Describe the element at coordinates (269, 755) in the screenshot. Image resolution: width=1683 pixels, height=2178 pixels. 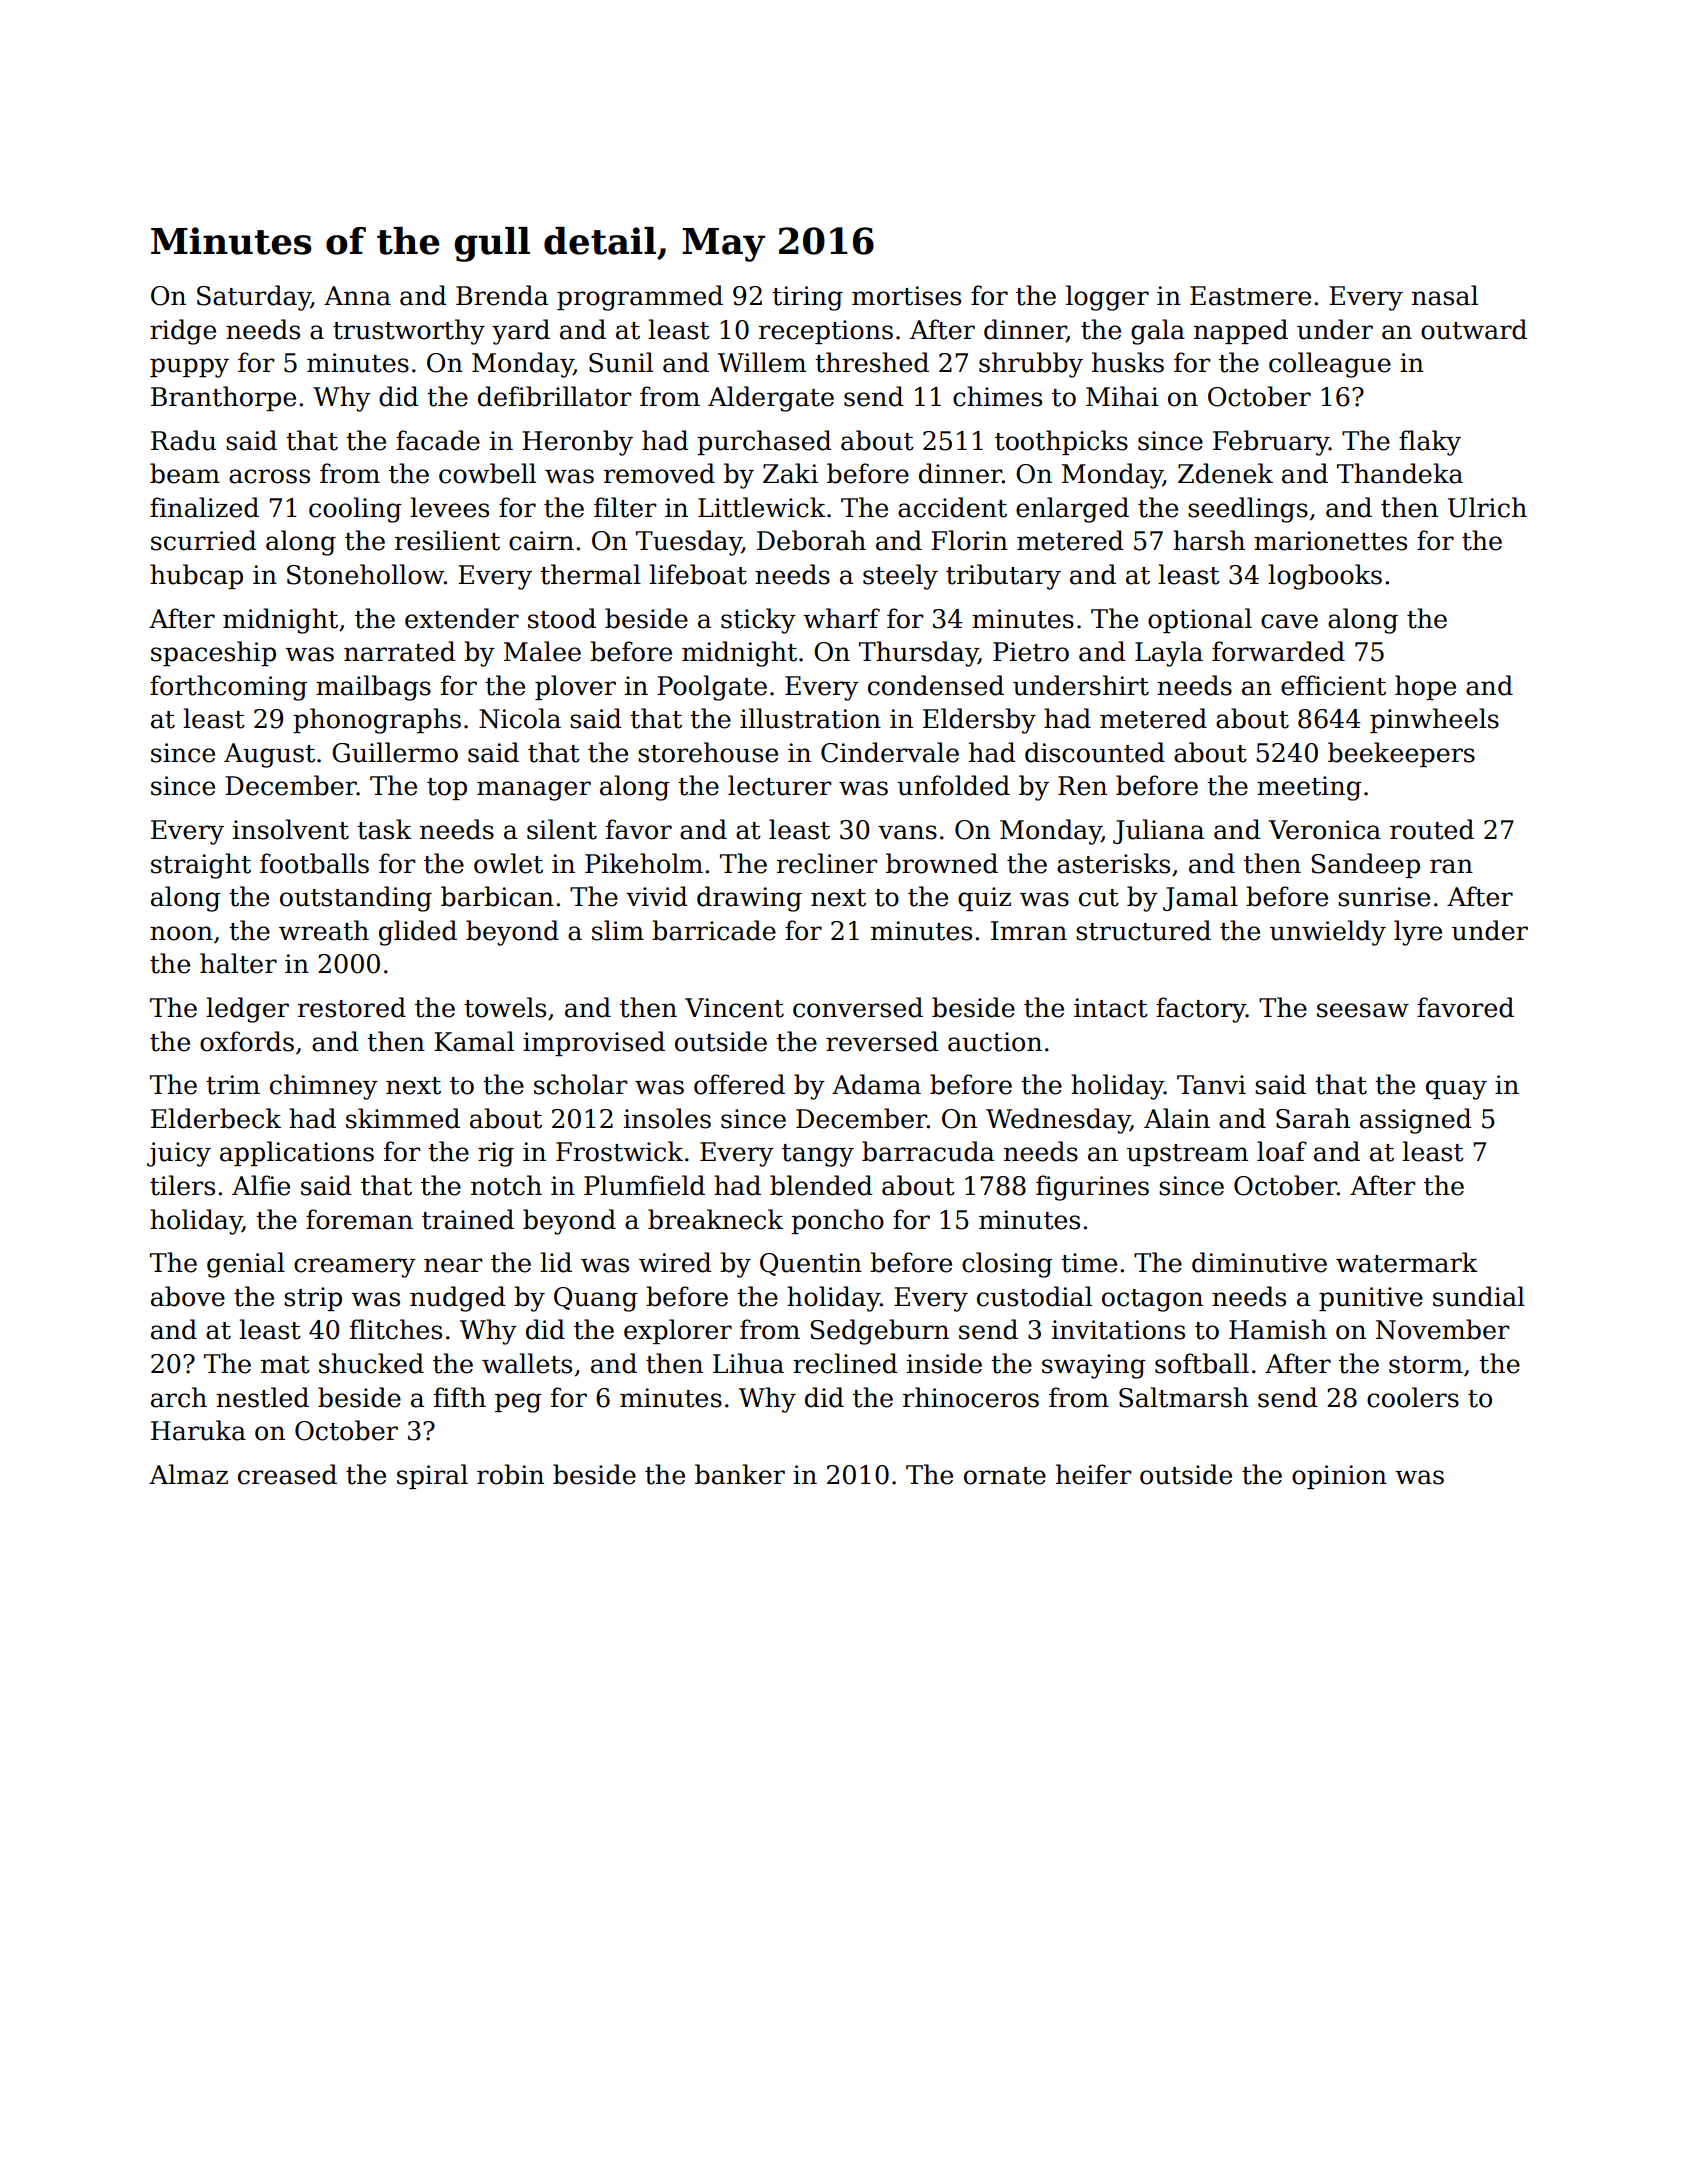
I see `August` at that location.
